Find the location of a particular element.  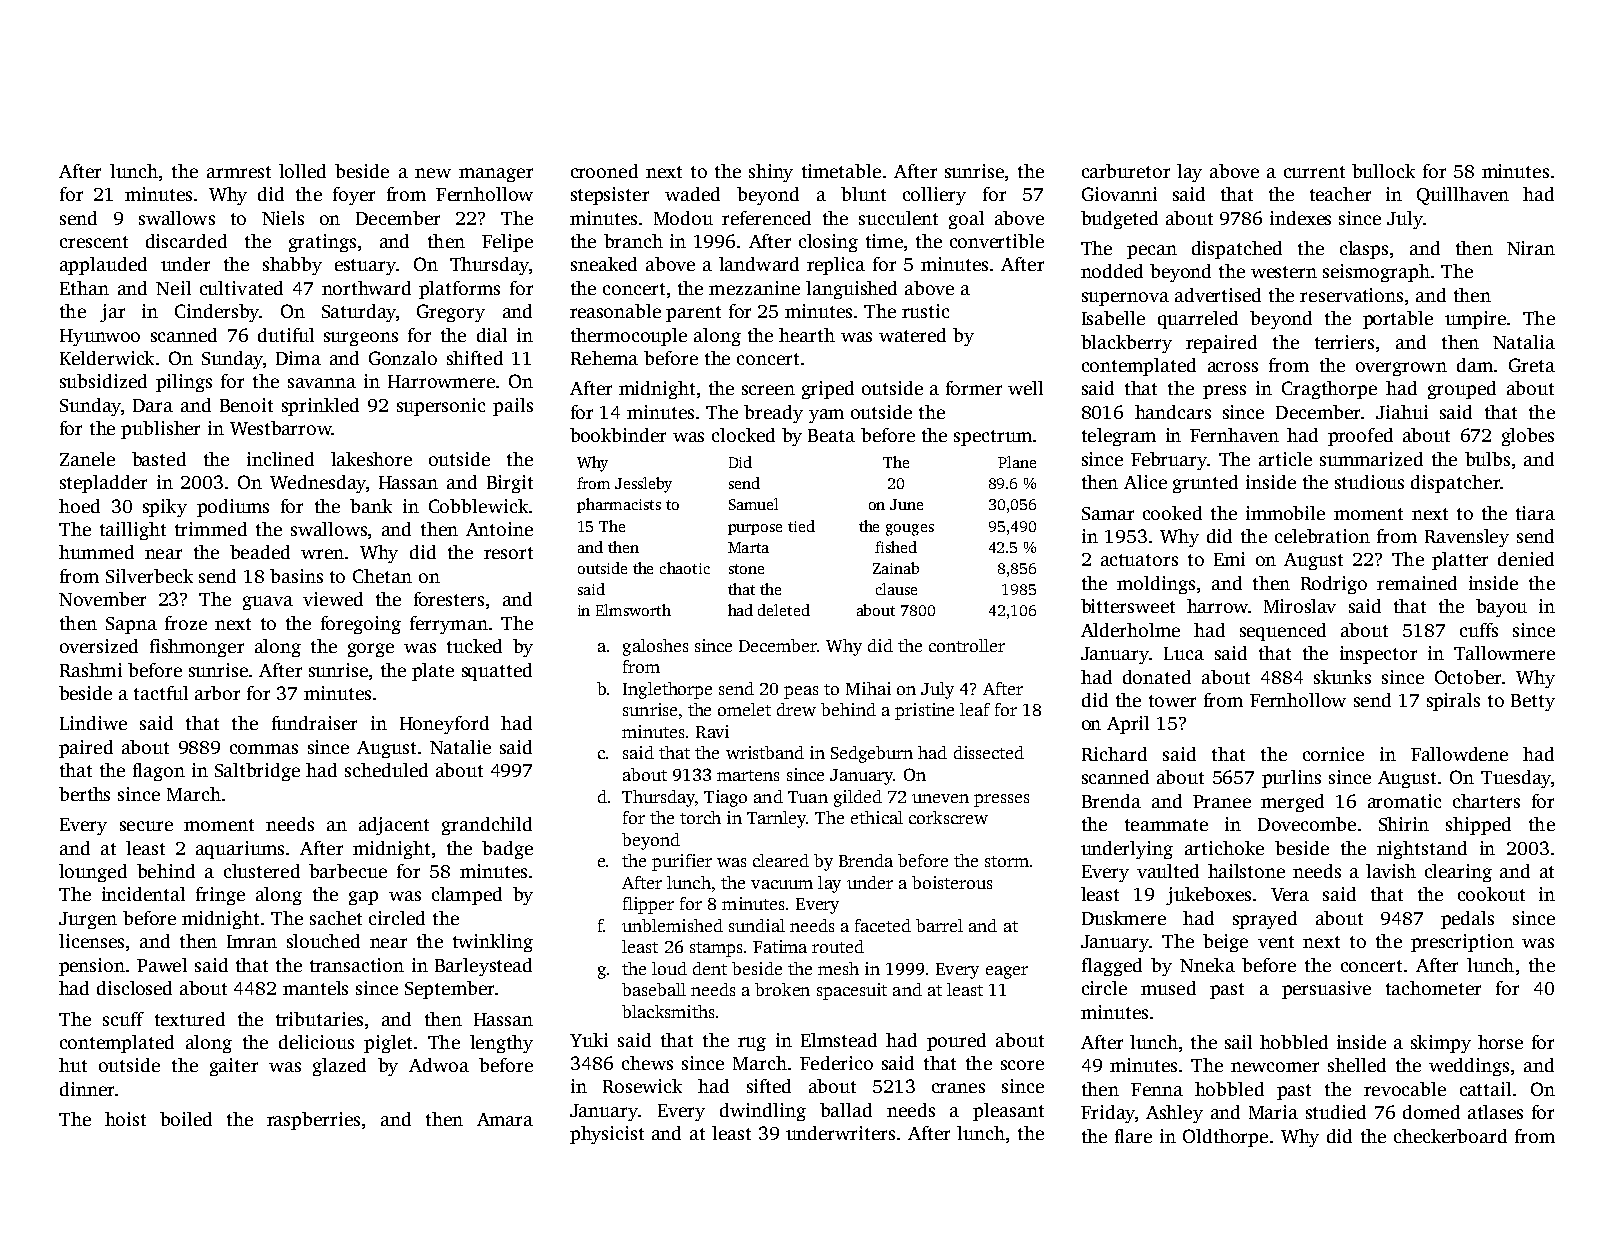

checkerboard is located at coordinates (1450, 1136).
